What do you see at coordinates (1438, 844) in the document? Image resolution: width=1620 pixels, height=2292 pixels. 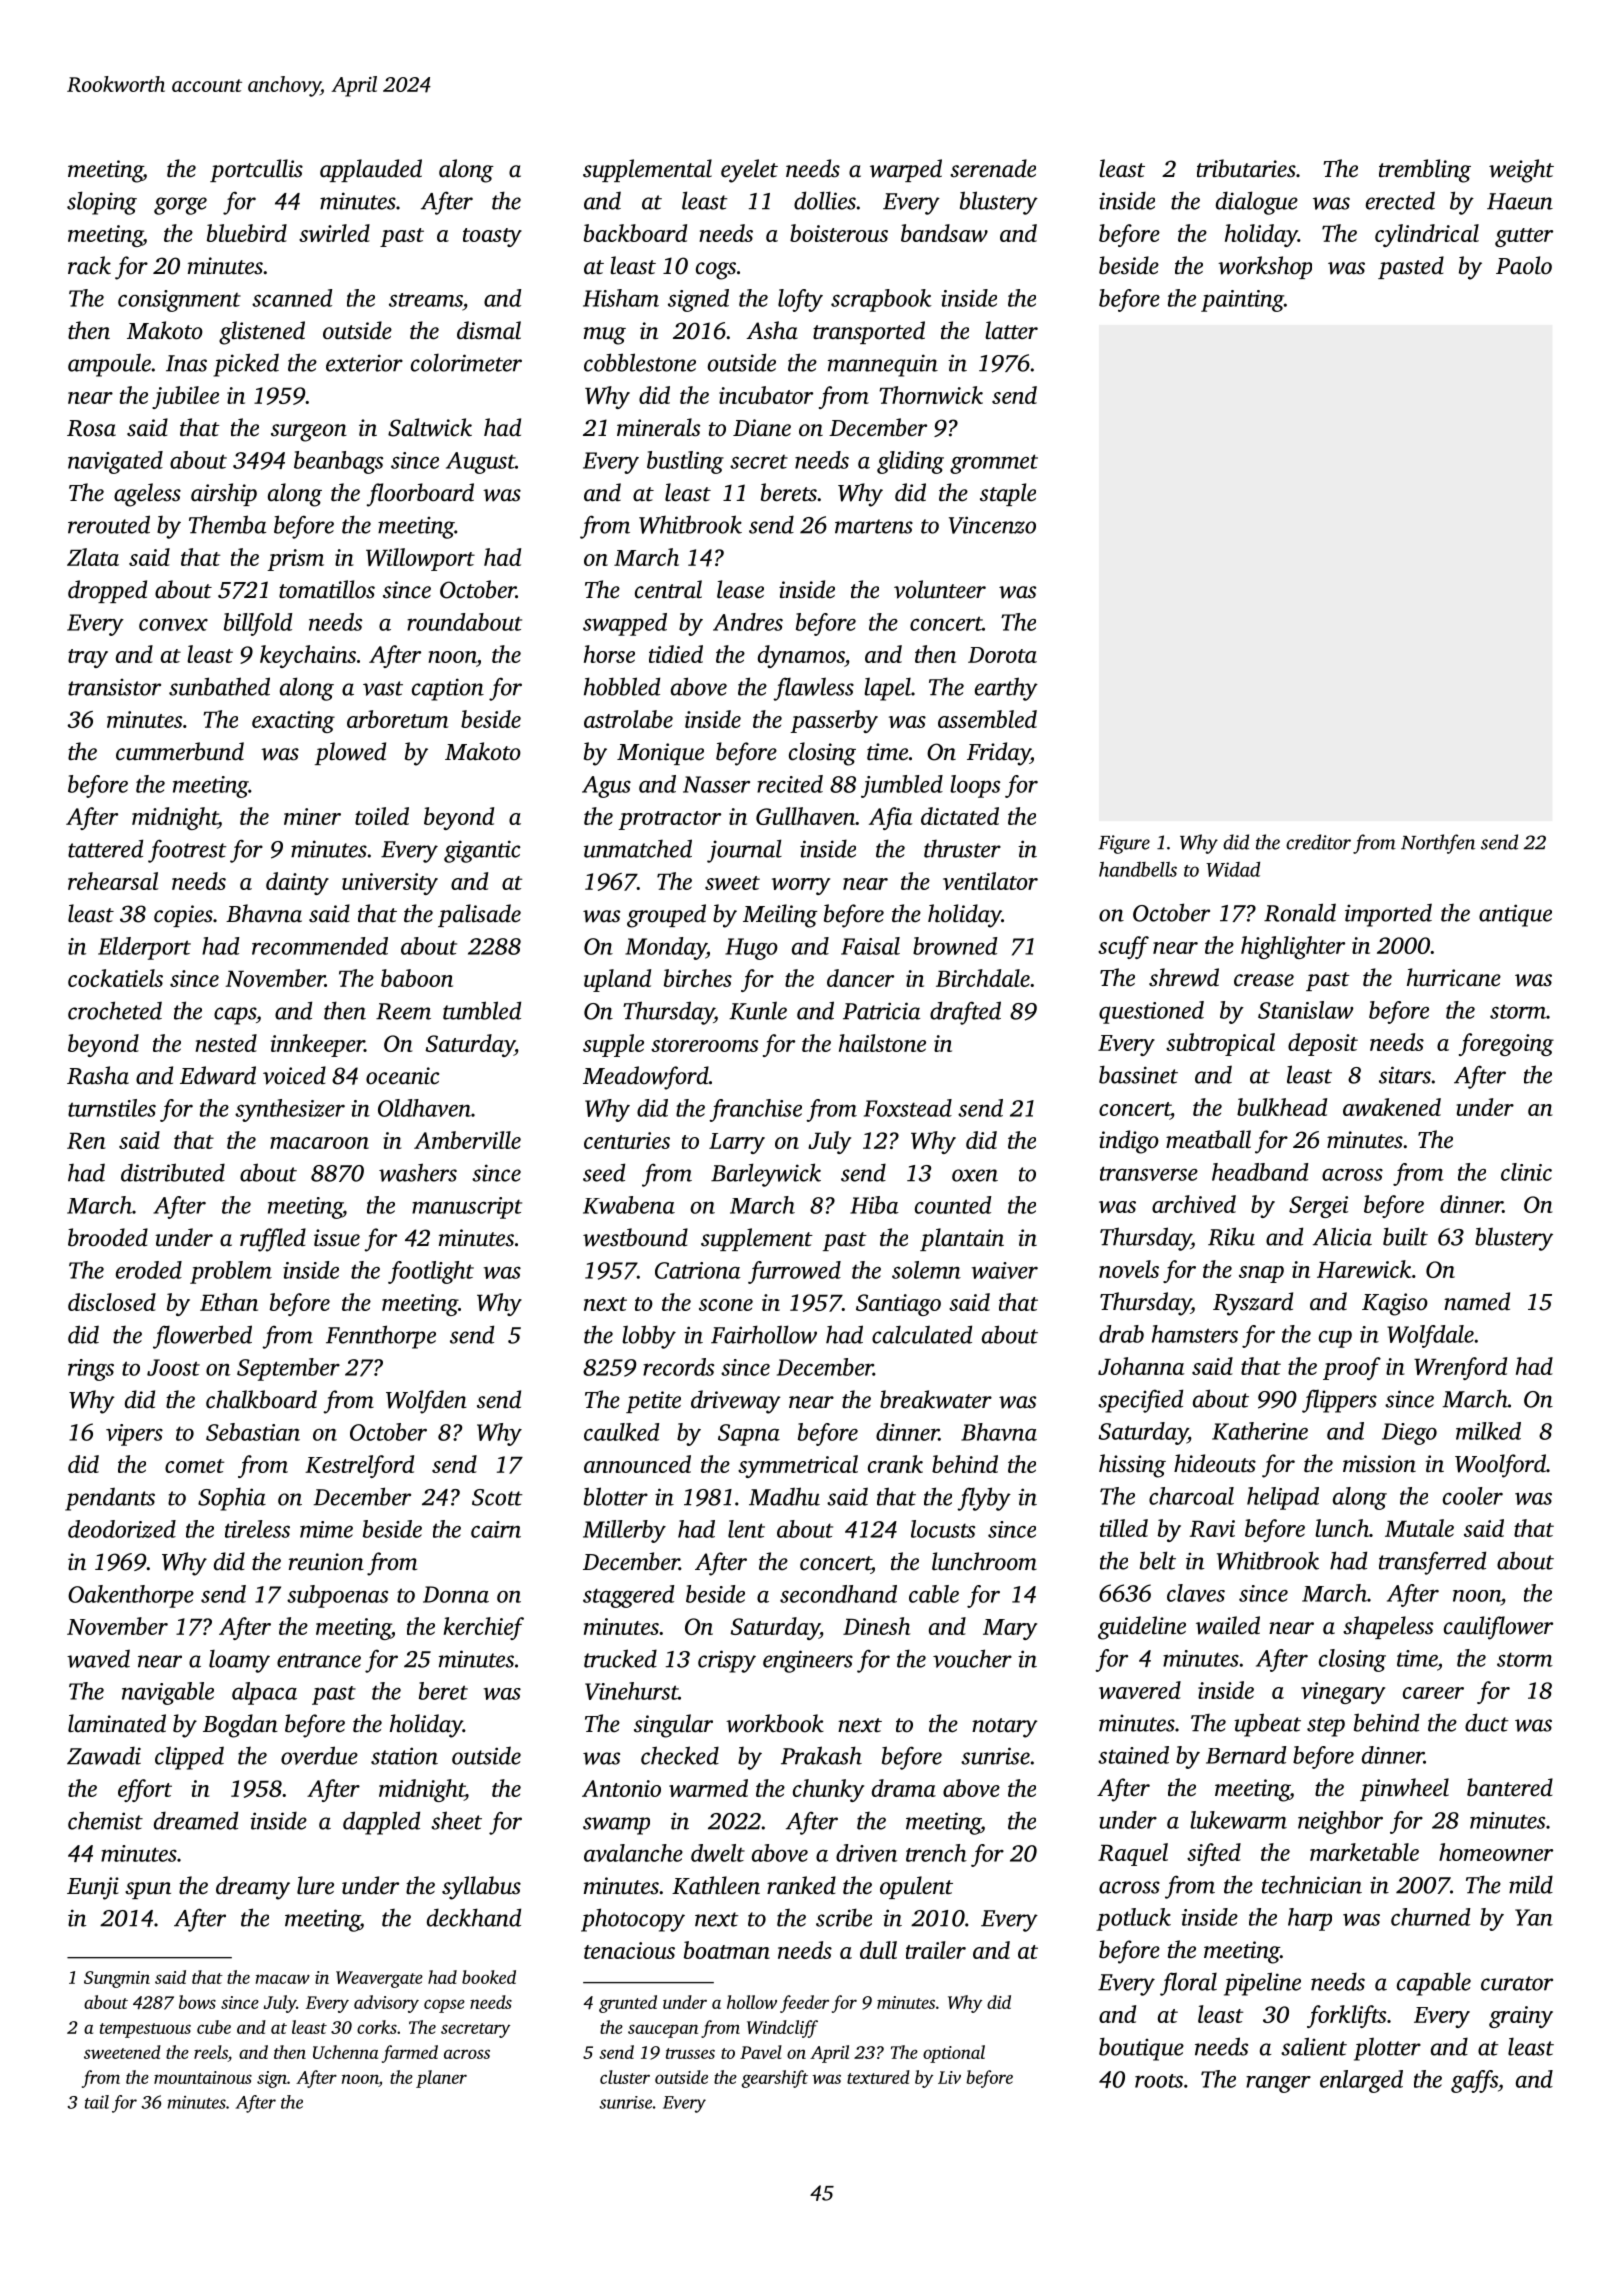 I see `Northfen` at bounding box center [1438, 844].
